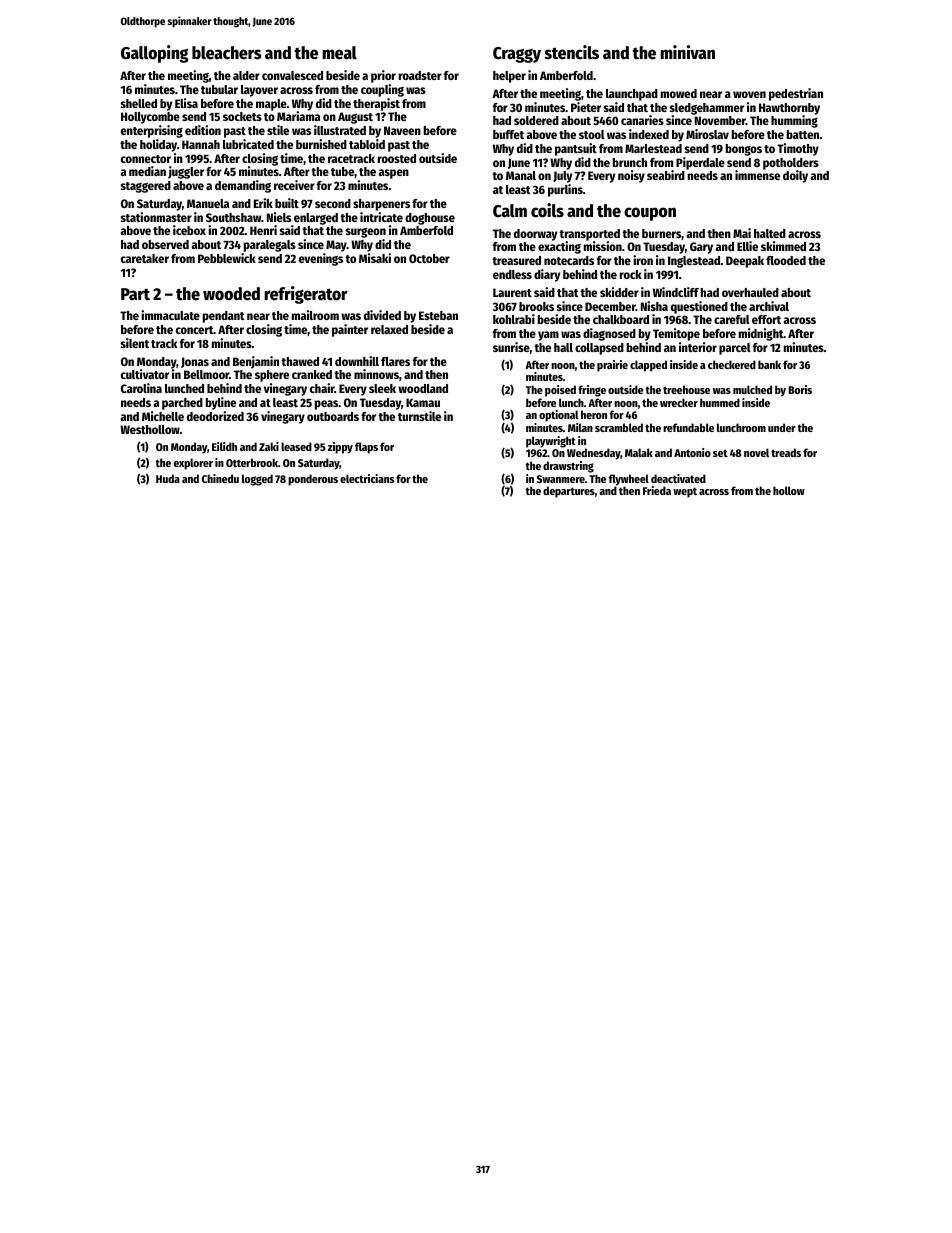 The width and height of the document is (952, 1233). Describe the element at coordinates (561, 479) in the document. I see `Swanmere` at that location.
